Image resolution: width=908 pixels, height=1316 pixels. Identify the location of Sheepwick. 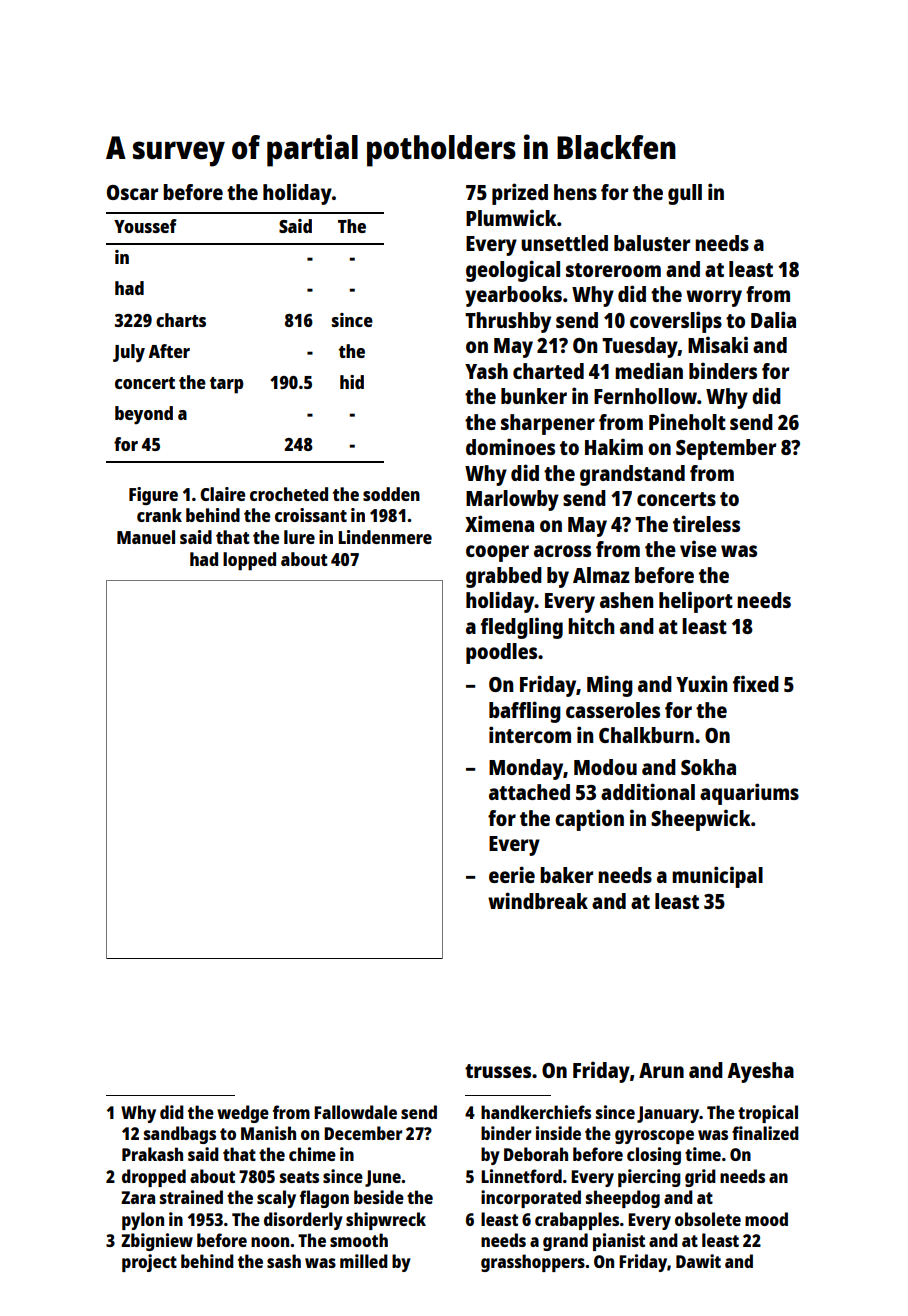
(701, 820).
